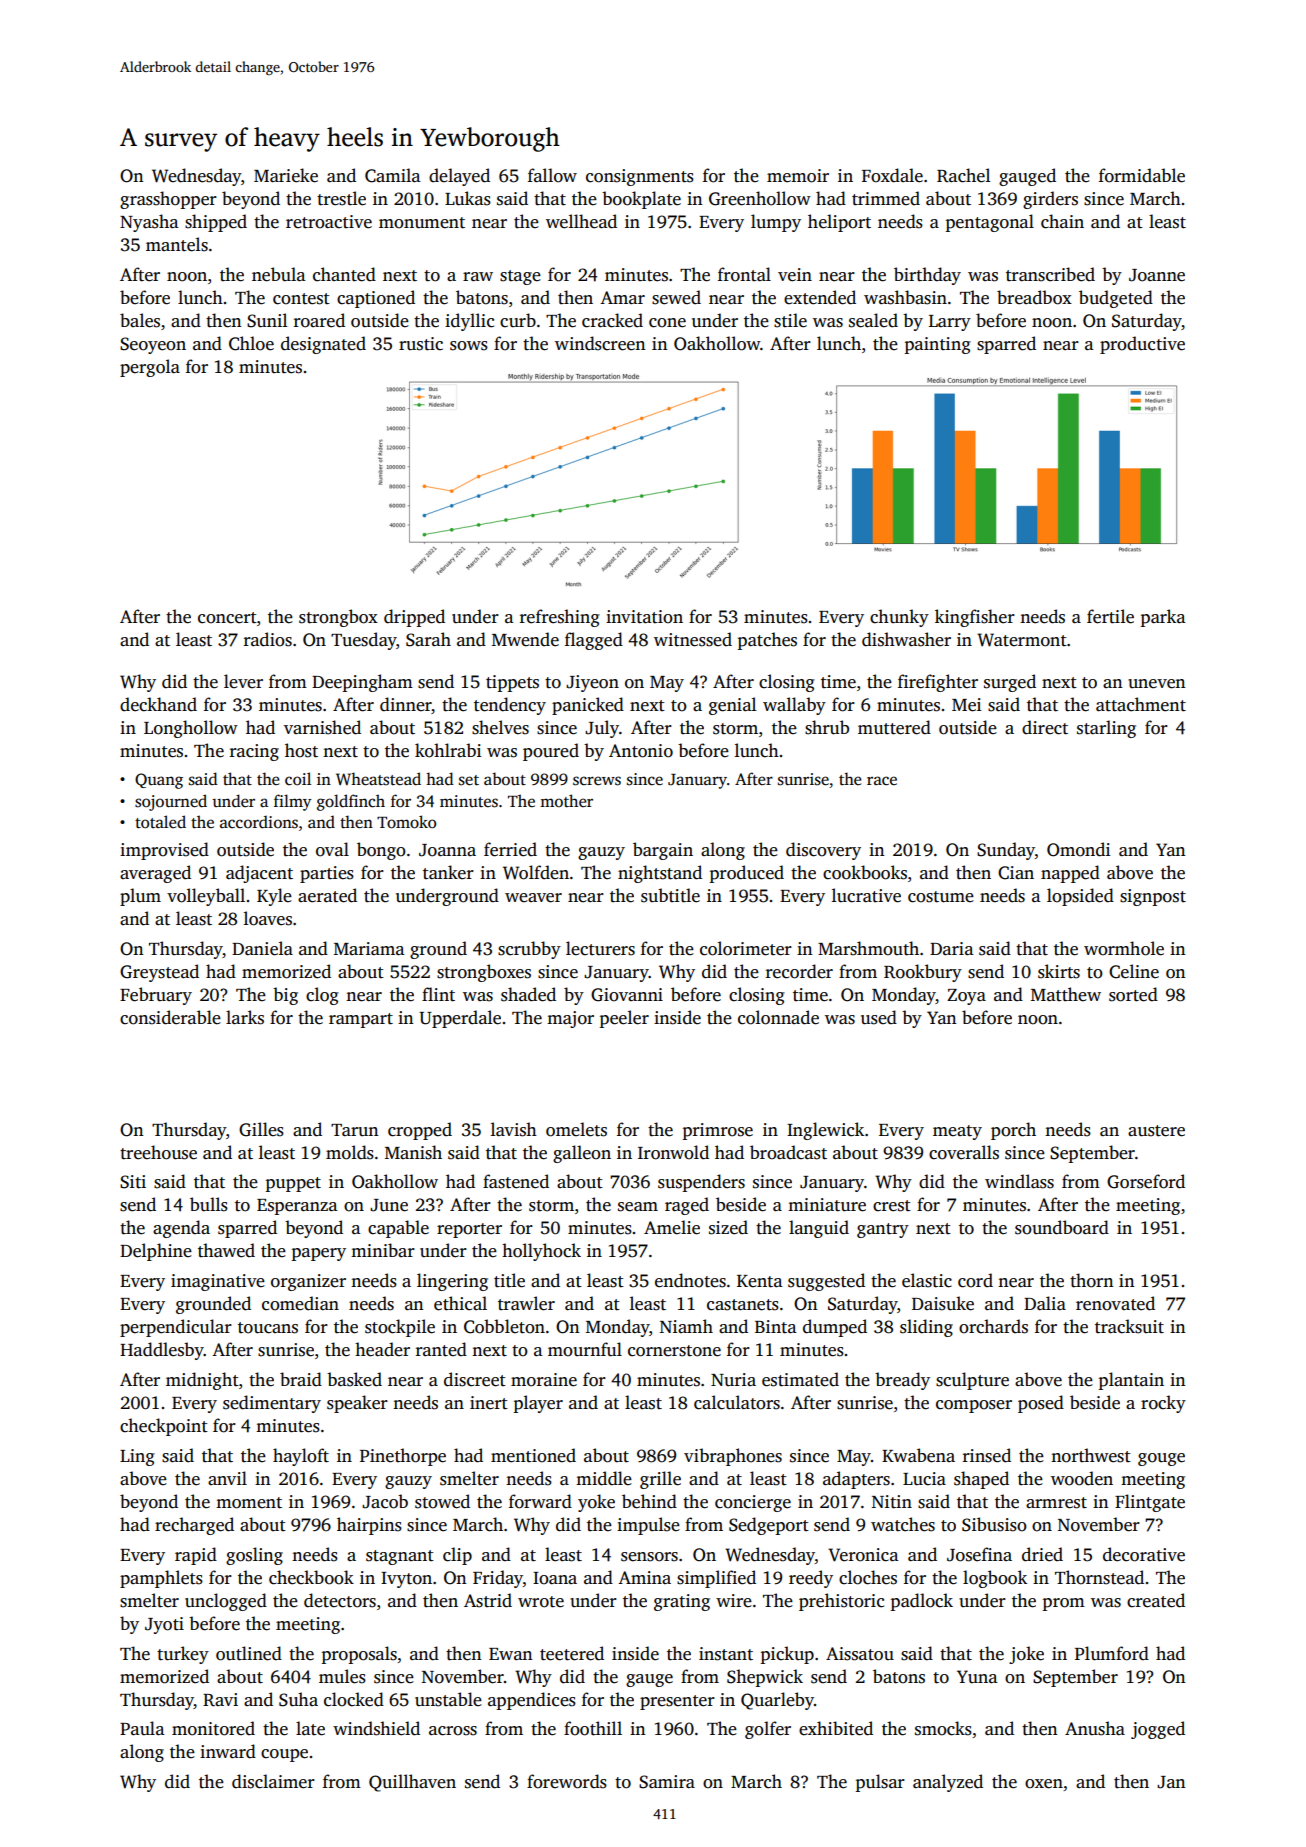 This page has height=1847, width=1306. Describe the element at coordinates (667, 1782) in the page. I see `Samira` at that location.
